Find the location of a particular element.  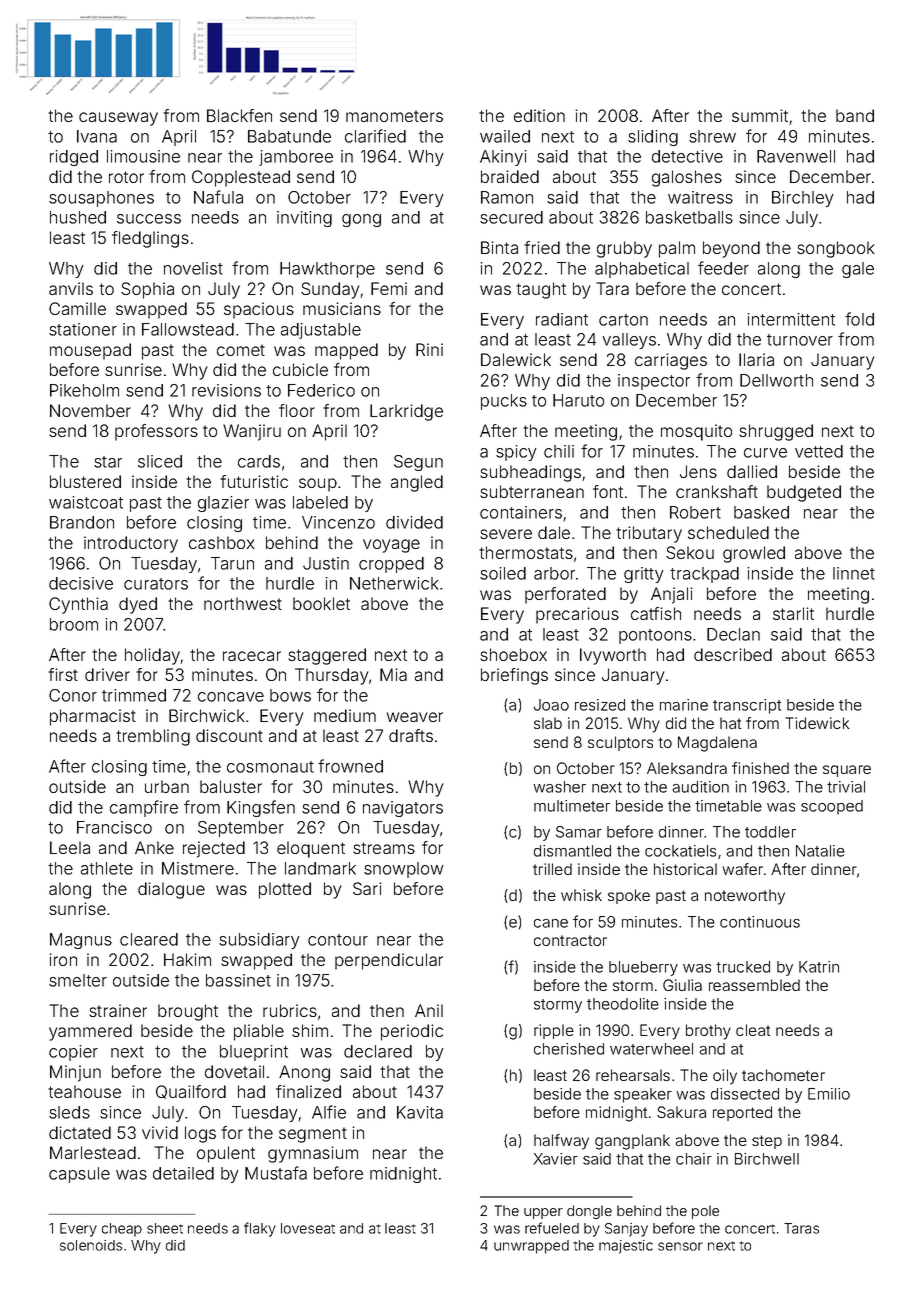

Femi is located at coordinates (389, 288).
